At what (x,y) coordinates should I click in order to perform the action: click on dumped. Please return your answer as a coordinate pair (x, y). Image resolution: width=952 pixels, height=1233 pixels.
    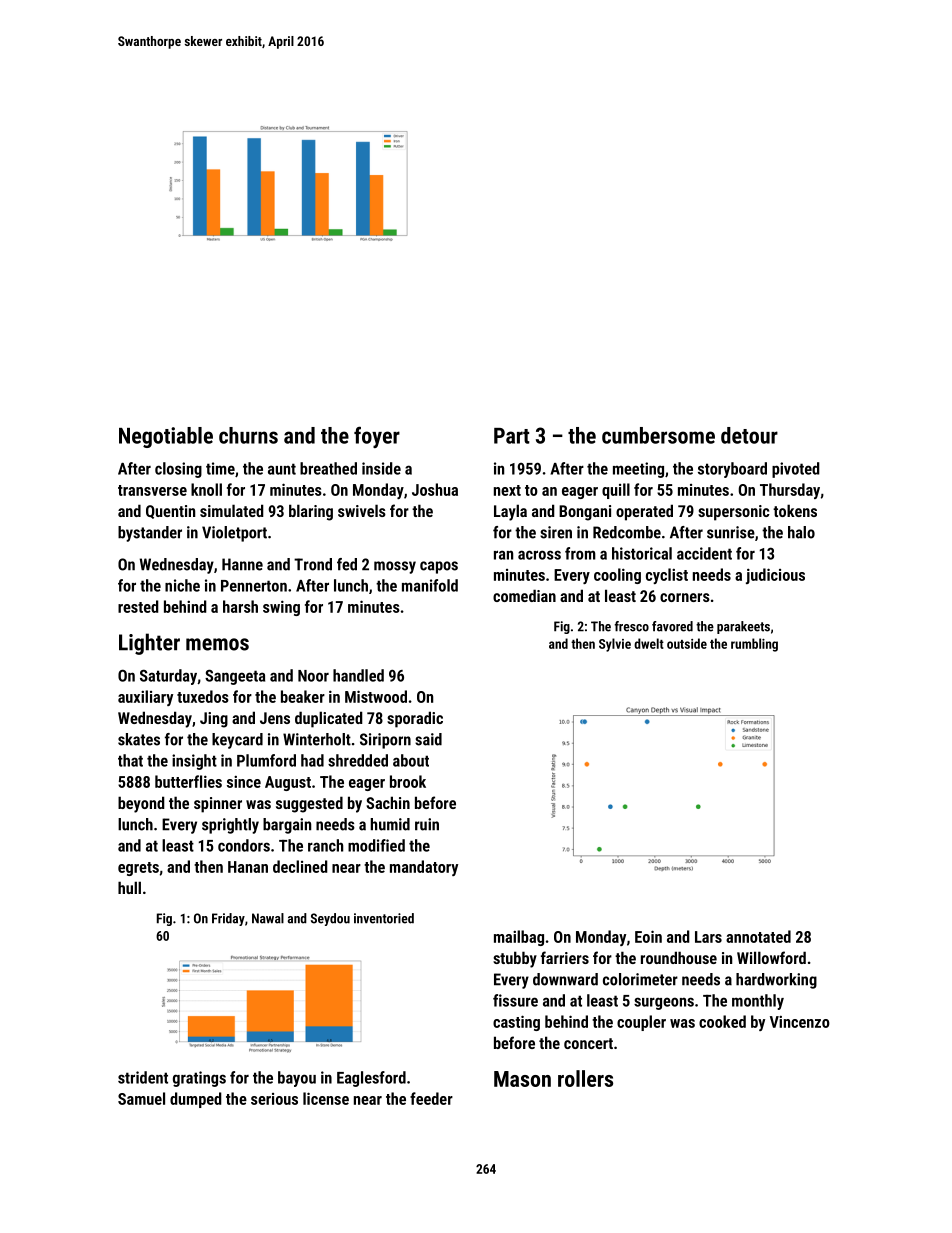
    Looking at the image, I should click on (196, 1100).
